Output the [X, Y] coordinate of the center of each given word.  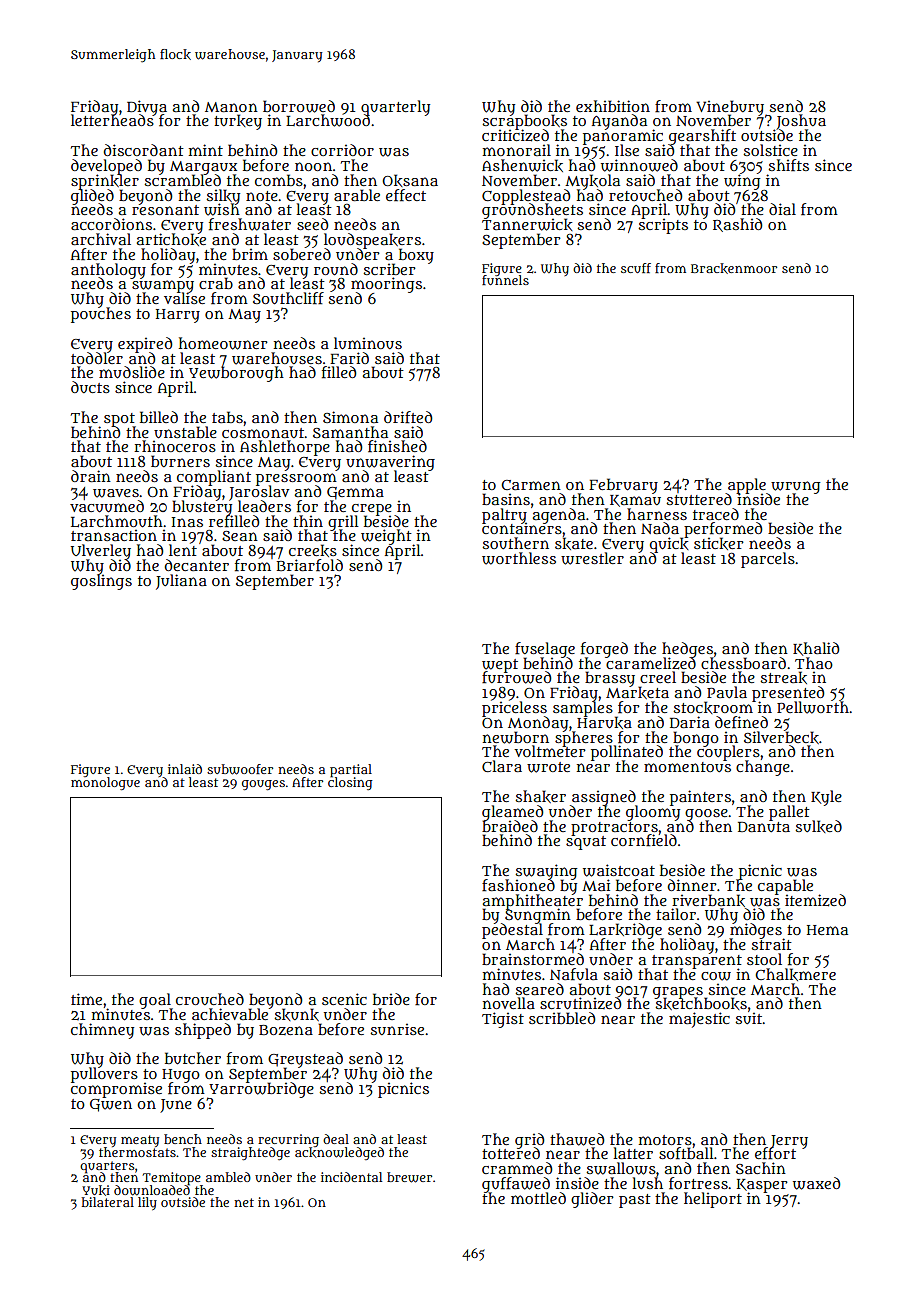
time [86, 999]
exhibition [613, 106]
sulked [818, 826]
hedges [687, 649]
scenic [344, 999]
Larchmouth [117, 521]
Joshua [800, 122]
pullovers [104, 1075]
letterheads [113, 120]
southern [515, 543]
